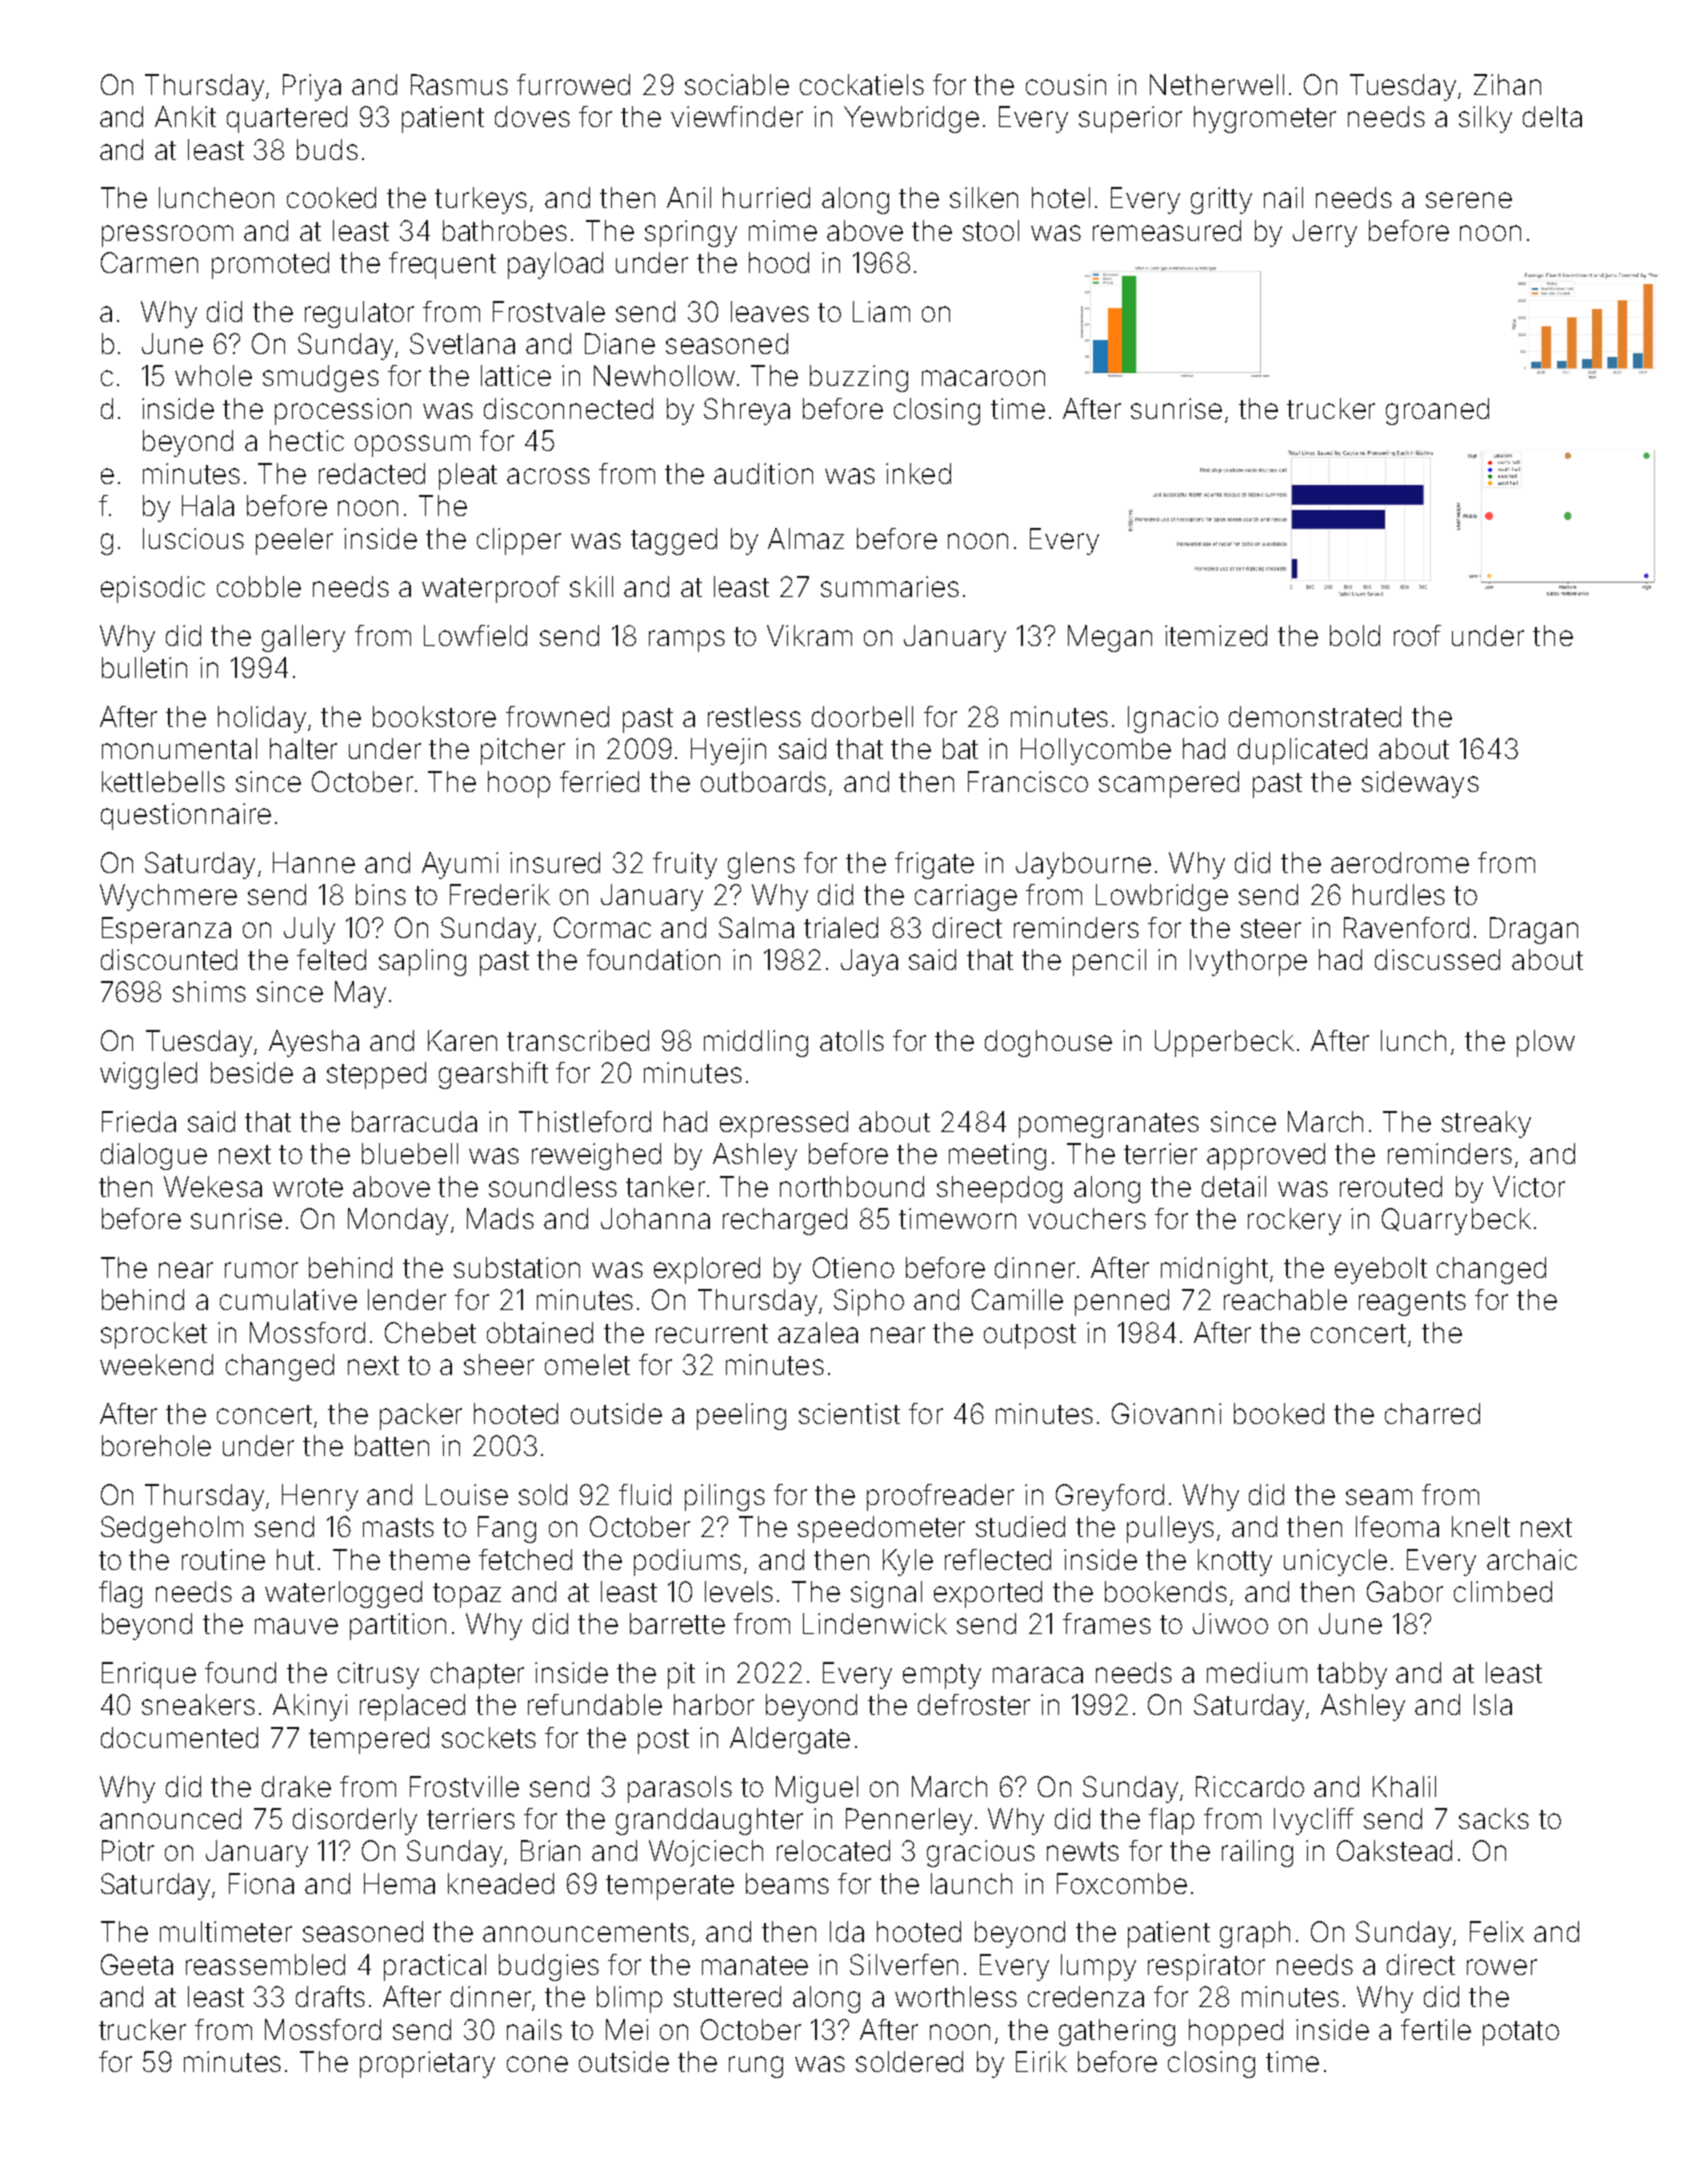 This page has height=2178, width=1683. Describe the element at coordinates (1234, 1186) in the page. I see `detail` at that location.
